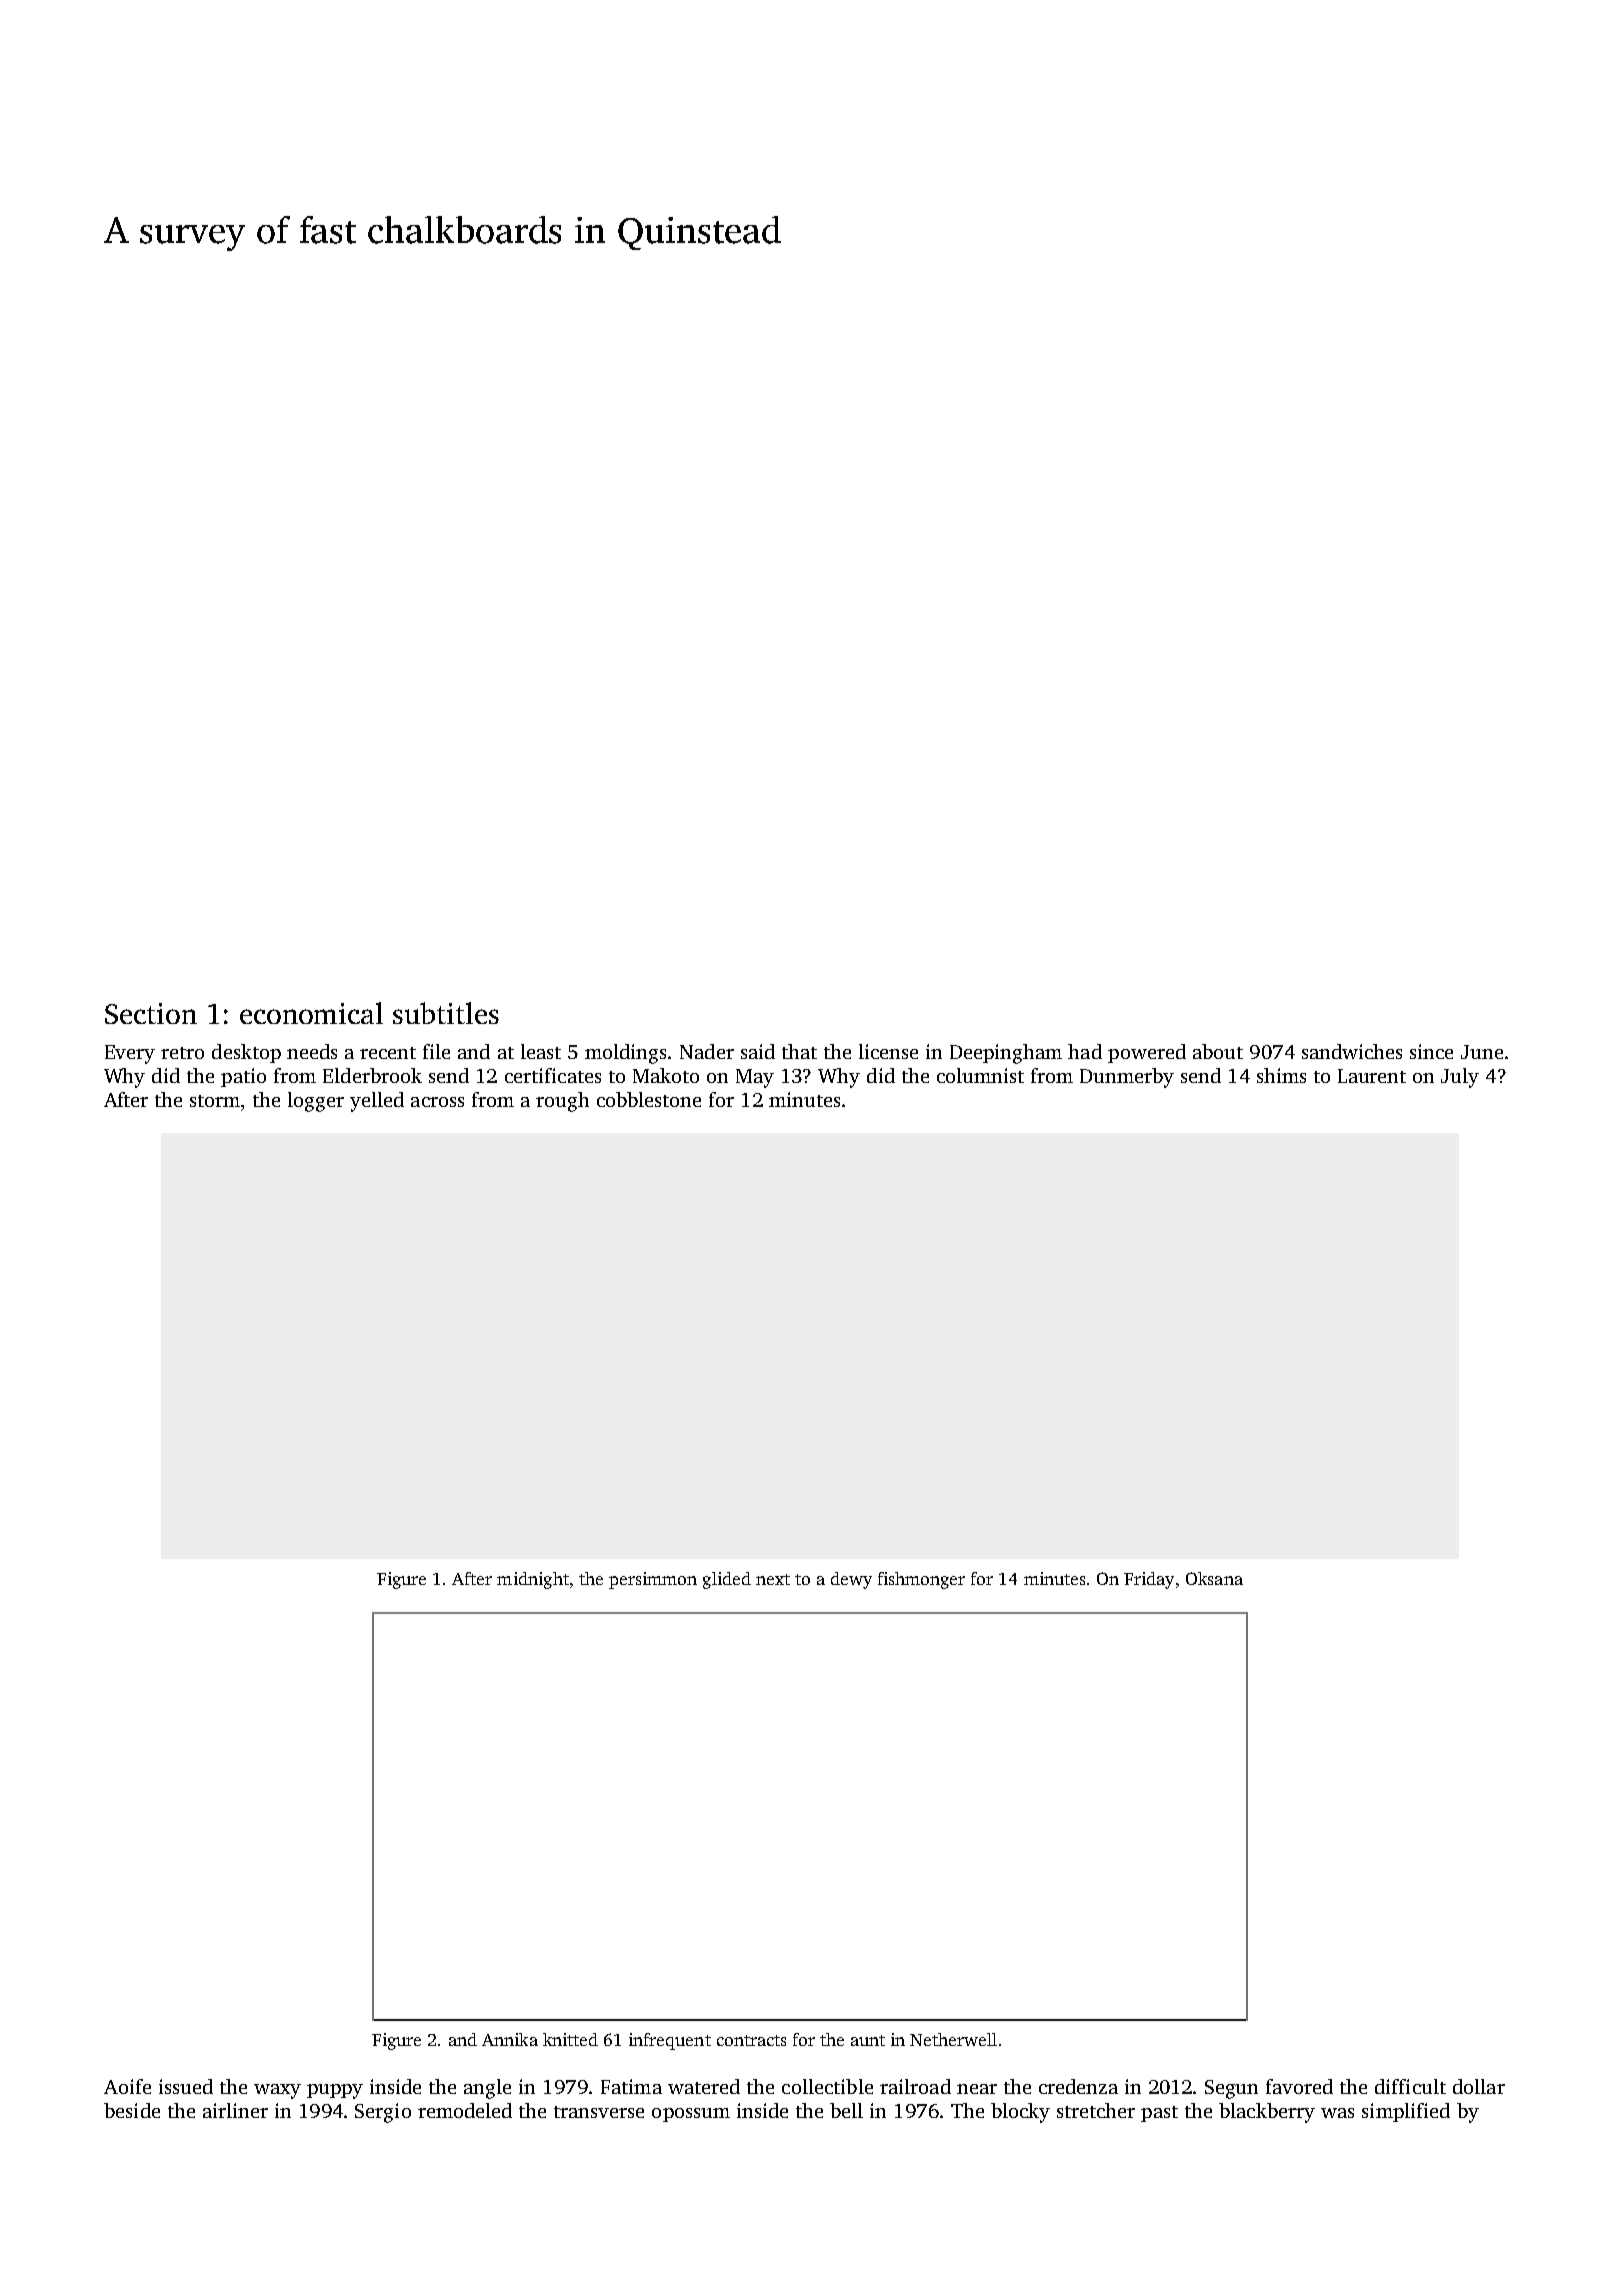 The width and height of the screenshot is (1620, 2292). What do you see at coordinates (1214, 1578) in the screenshot?
I see `Oksana` at bounding box center [1214, 1578].
